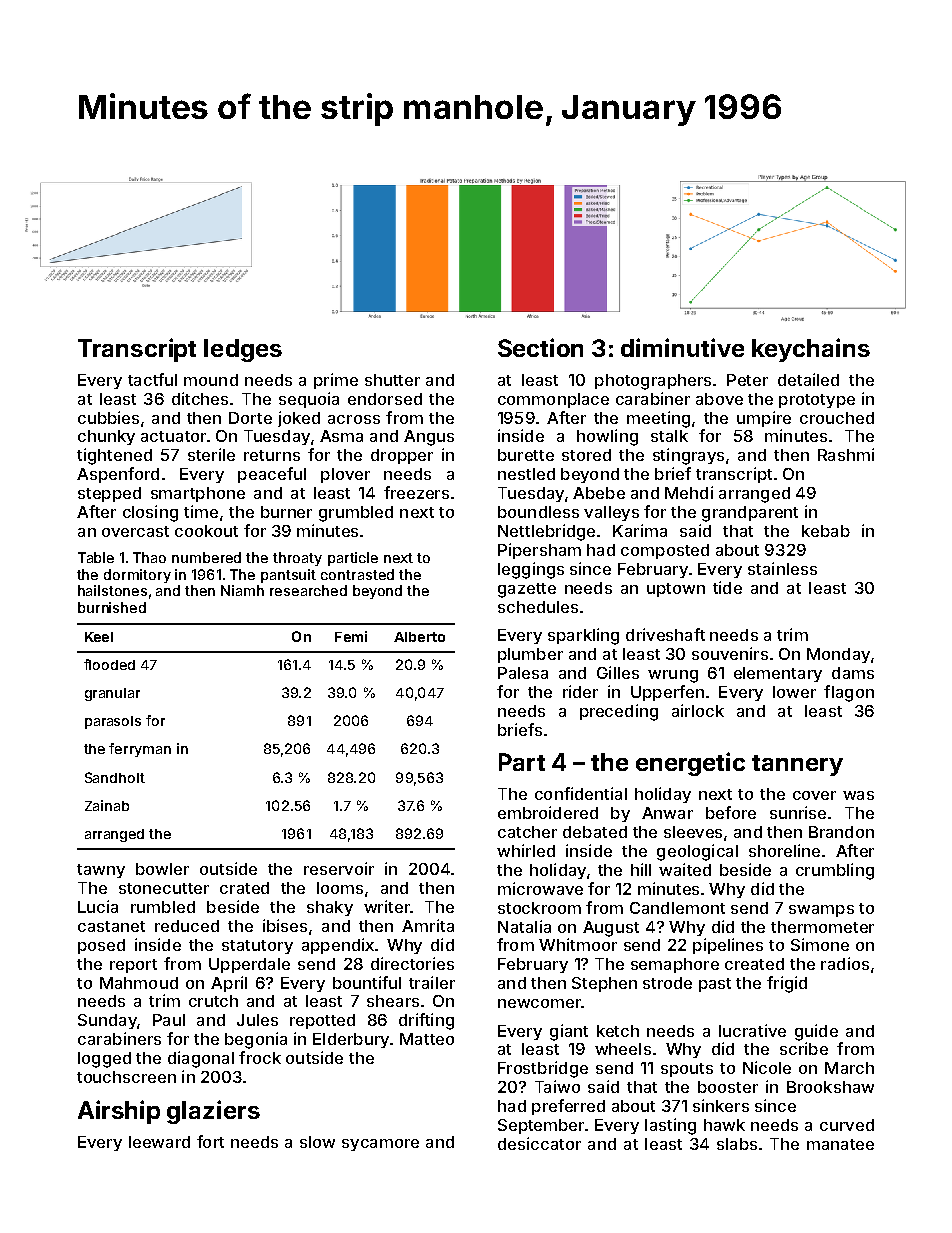 This page has width=952, height=1233. What do you see at coordinates (840, 1144) in the page?
I see `manatee` at bounding box center [840, 1144].
